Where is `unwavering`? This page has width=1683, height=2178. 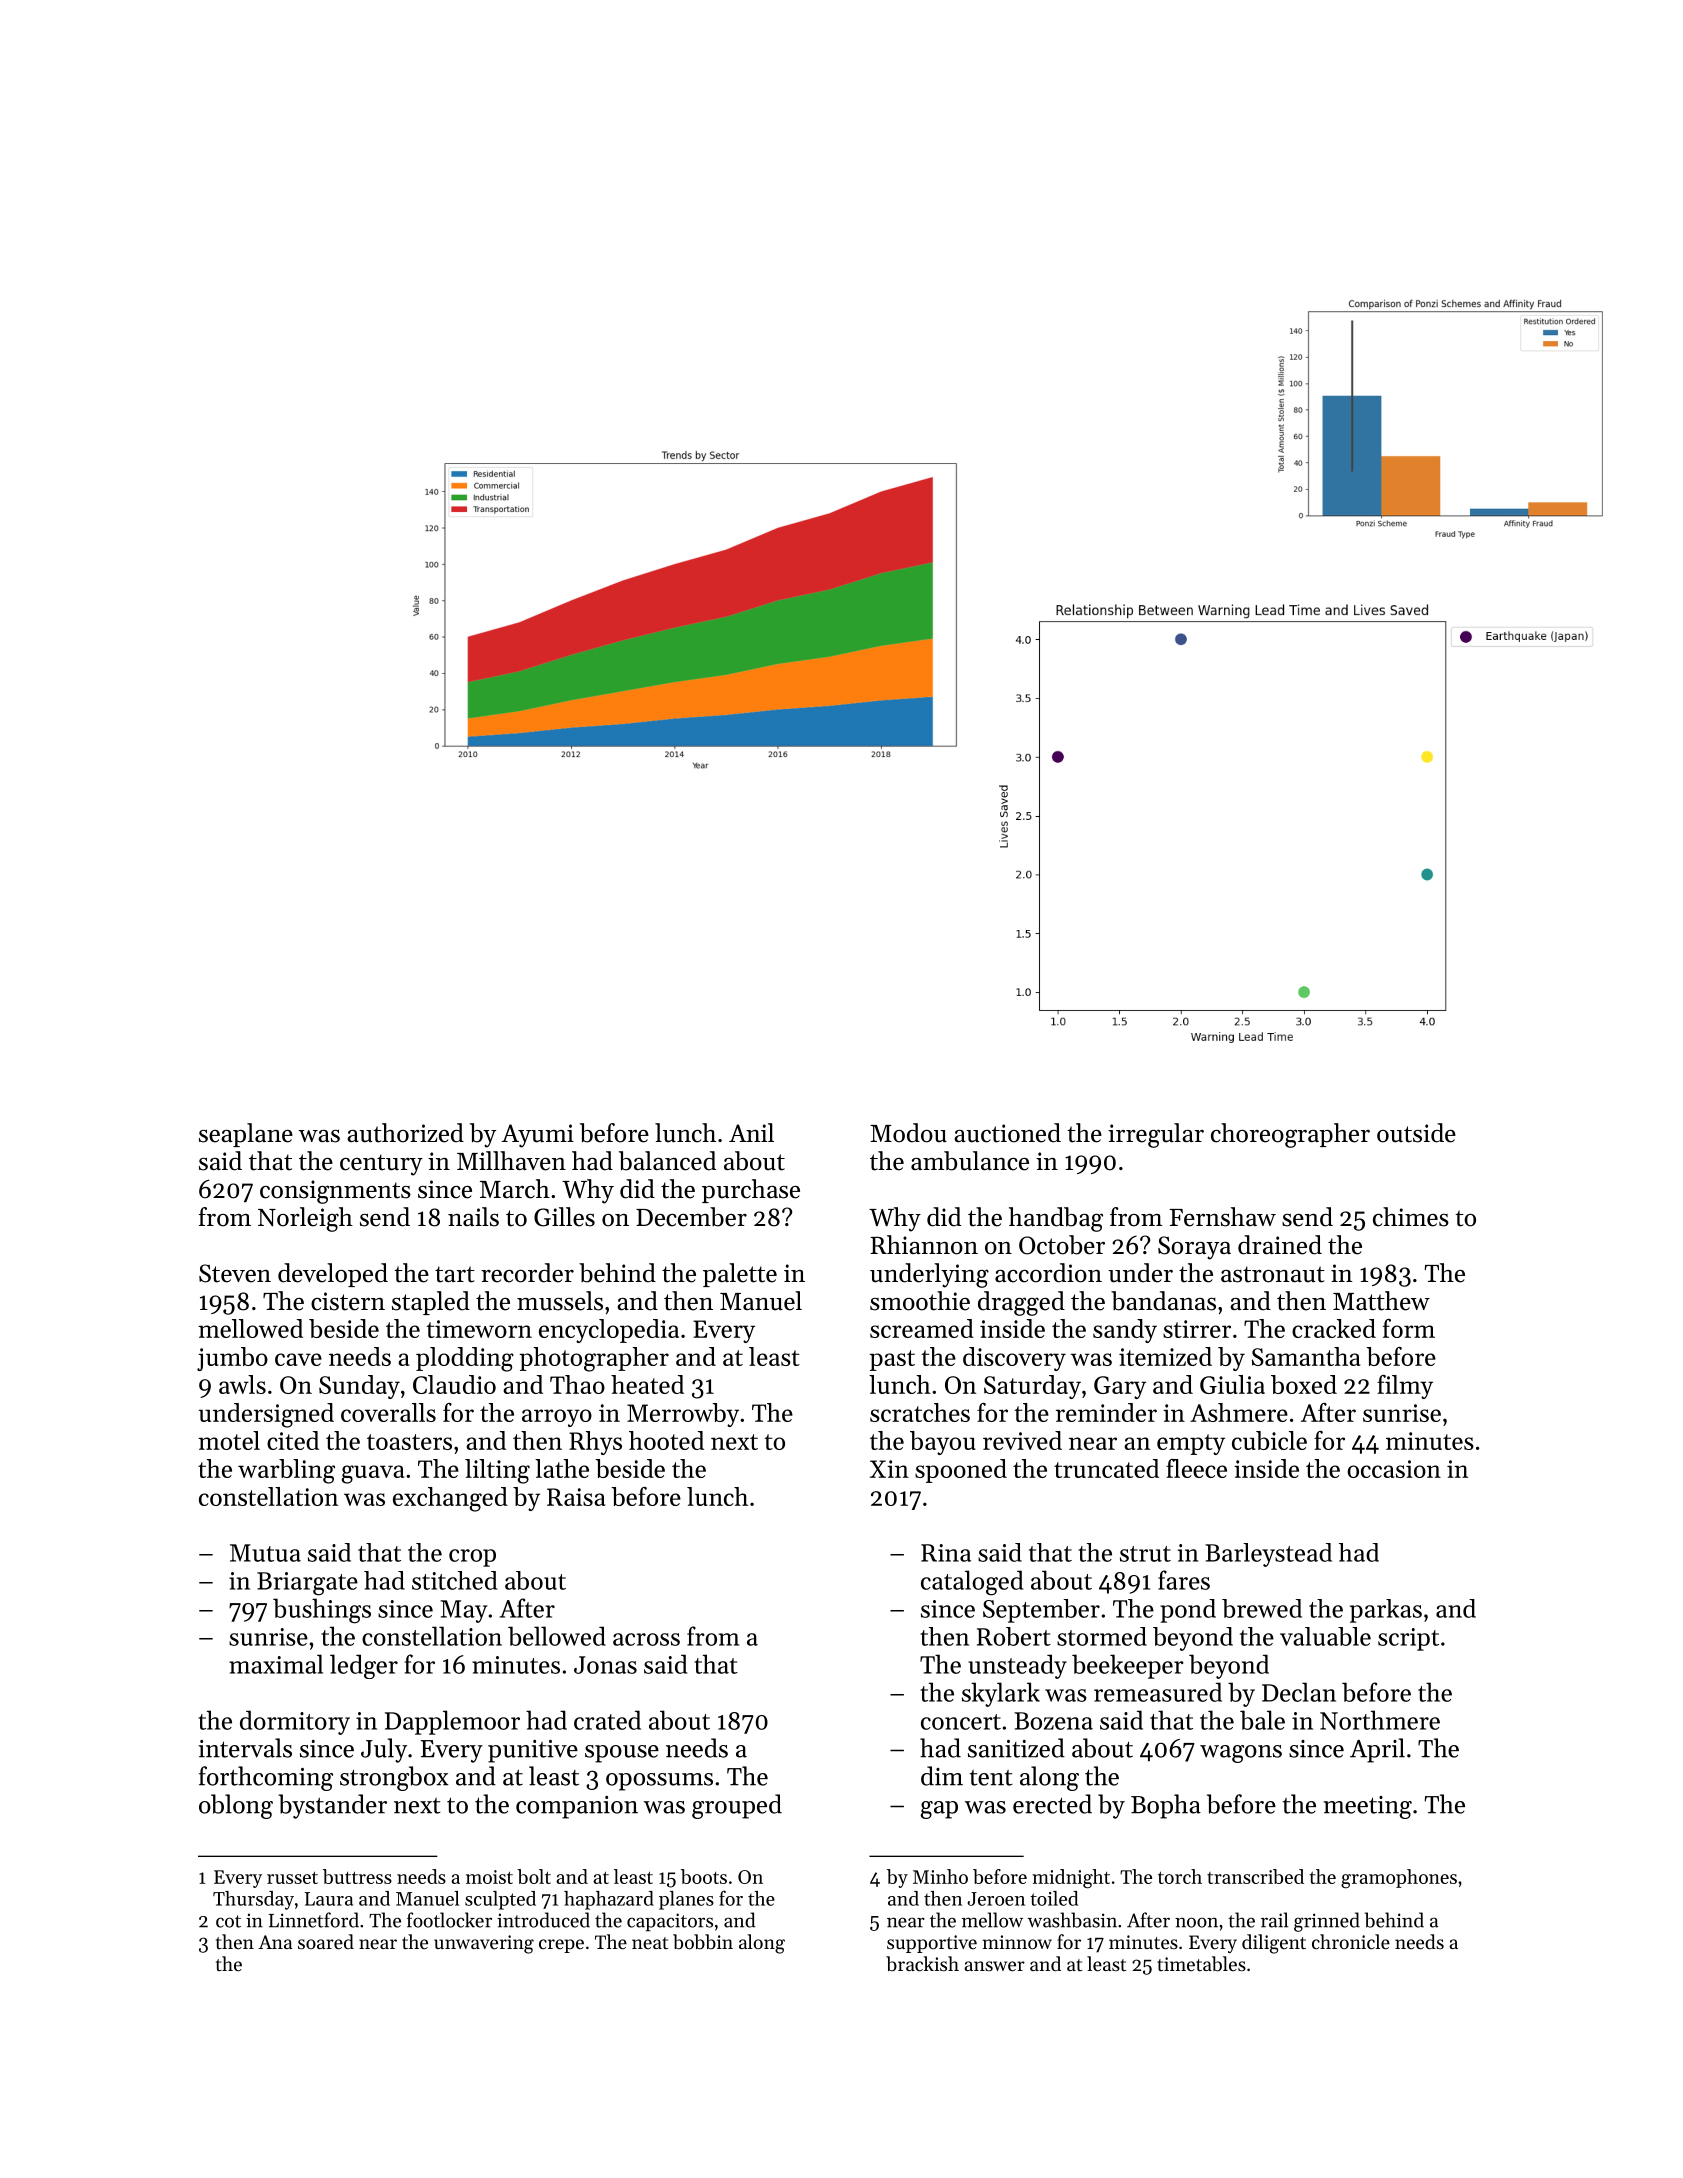 unwavering is located at coordinates (484, 1944).
